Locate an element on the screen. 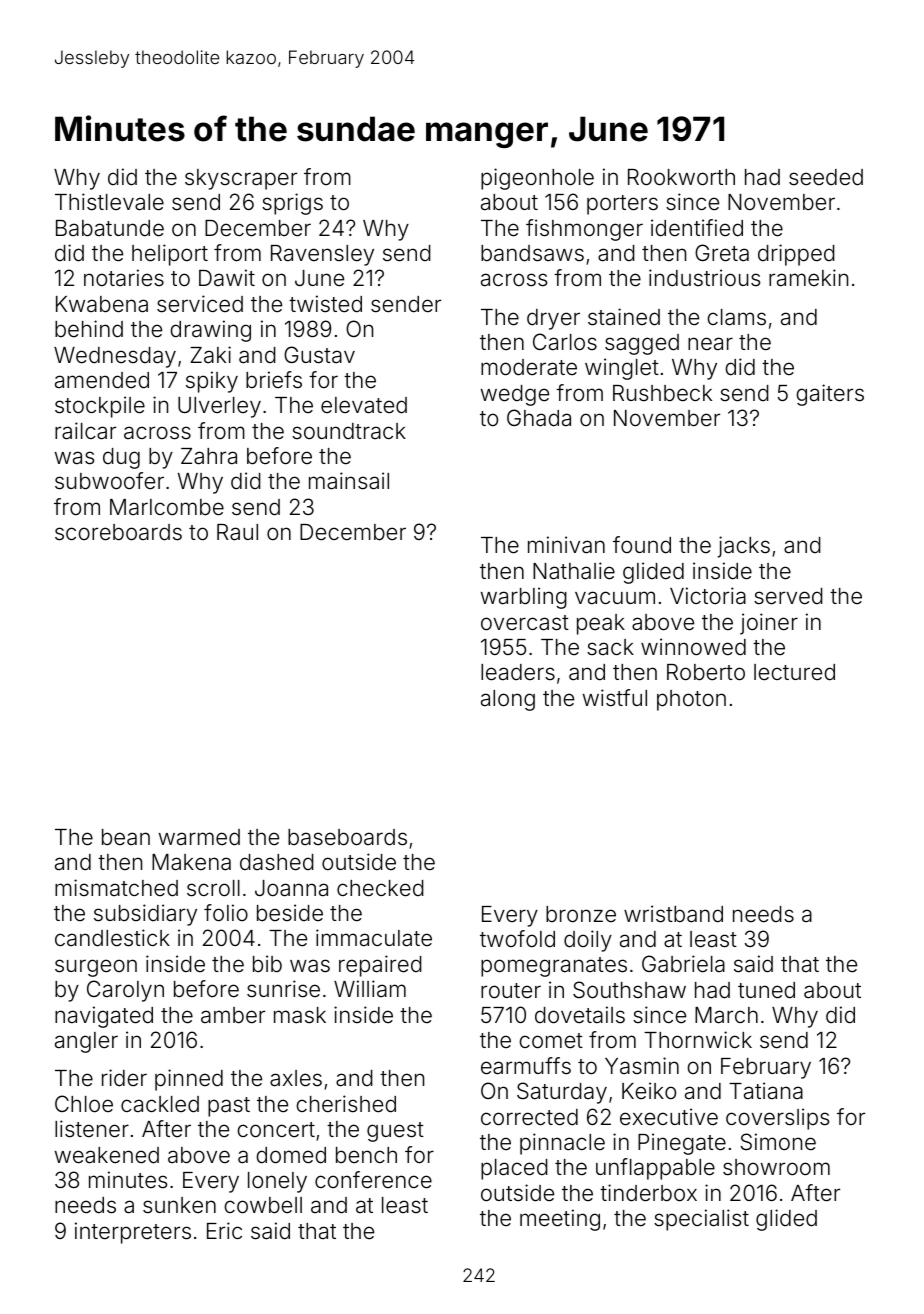  pomegranates is located at coordinates (554, 967).
